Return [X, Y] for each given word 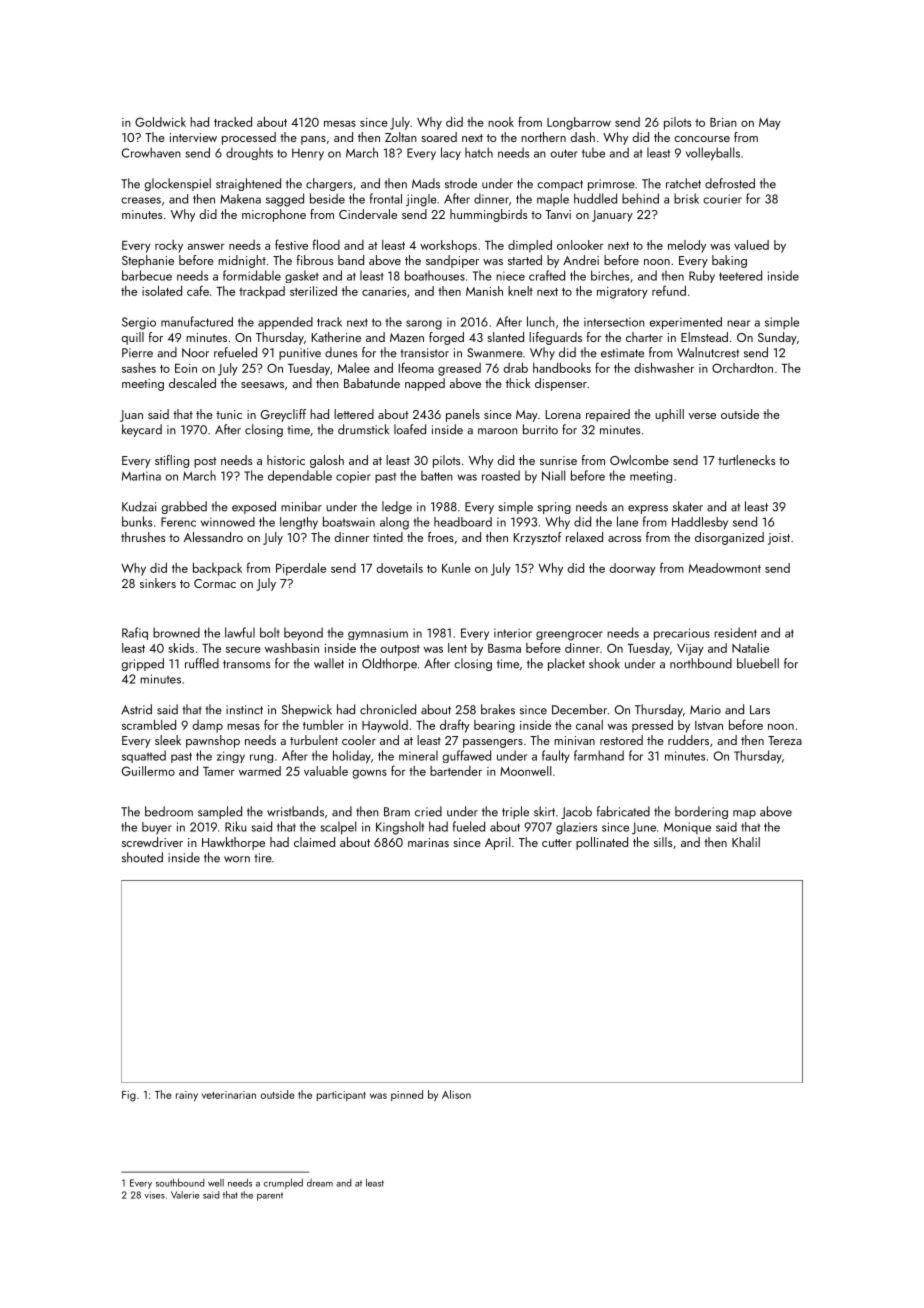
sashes [139, 368]
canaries [384, 291]
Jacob [576, 812]
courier [722, 199]
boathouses [435, 275]
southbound [180, 1183]
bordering [701, 812]
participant [341, 1096]
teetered [740, 275]
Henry [308, 154]
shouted [142, 857]
